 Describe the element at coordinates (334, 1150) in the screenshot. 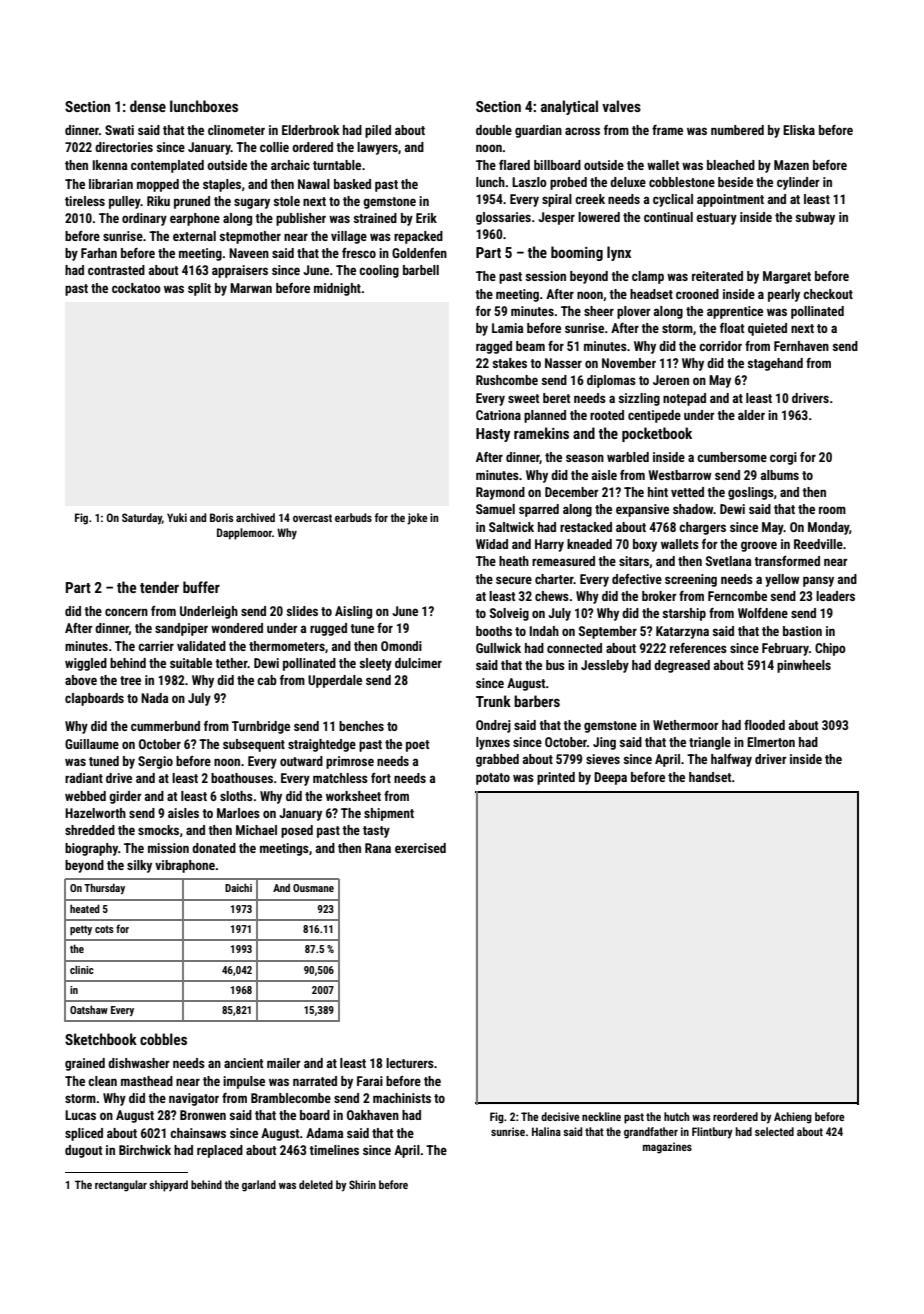

I see `timelines` at that location.
